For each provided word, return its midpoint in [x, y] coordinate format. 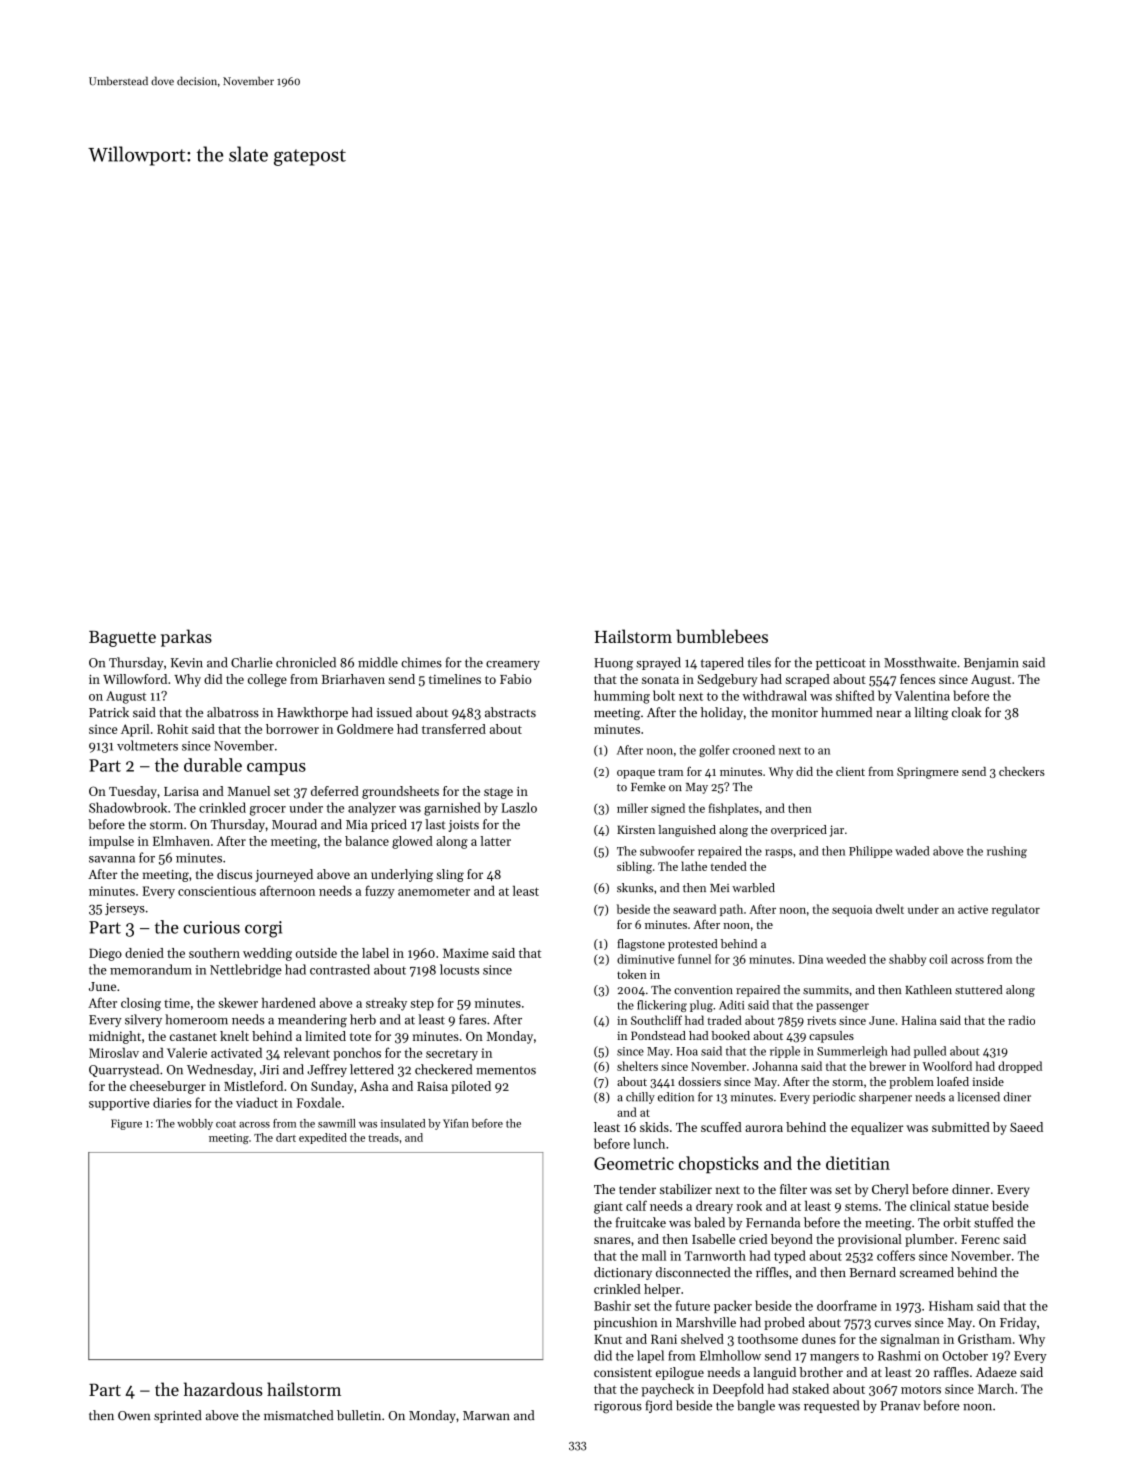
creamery [513, 665]
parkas [186, 638]
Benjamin [991, 664]
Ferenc [980, 1239]
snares [612, 1240]
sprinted [178, 1416]
